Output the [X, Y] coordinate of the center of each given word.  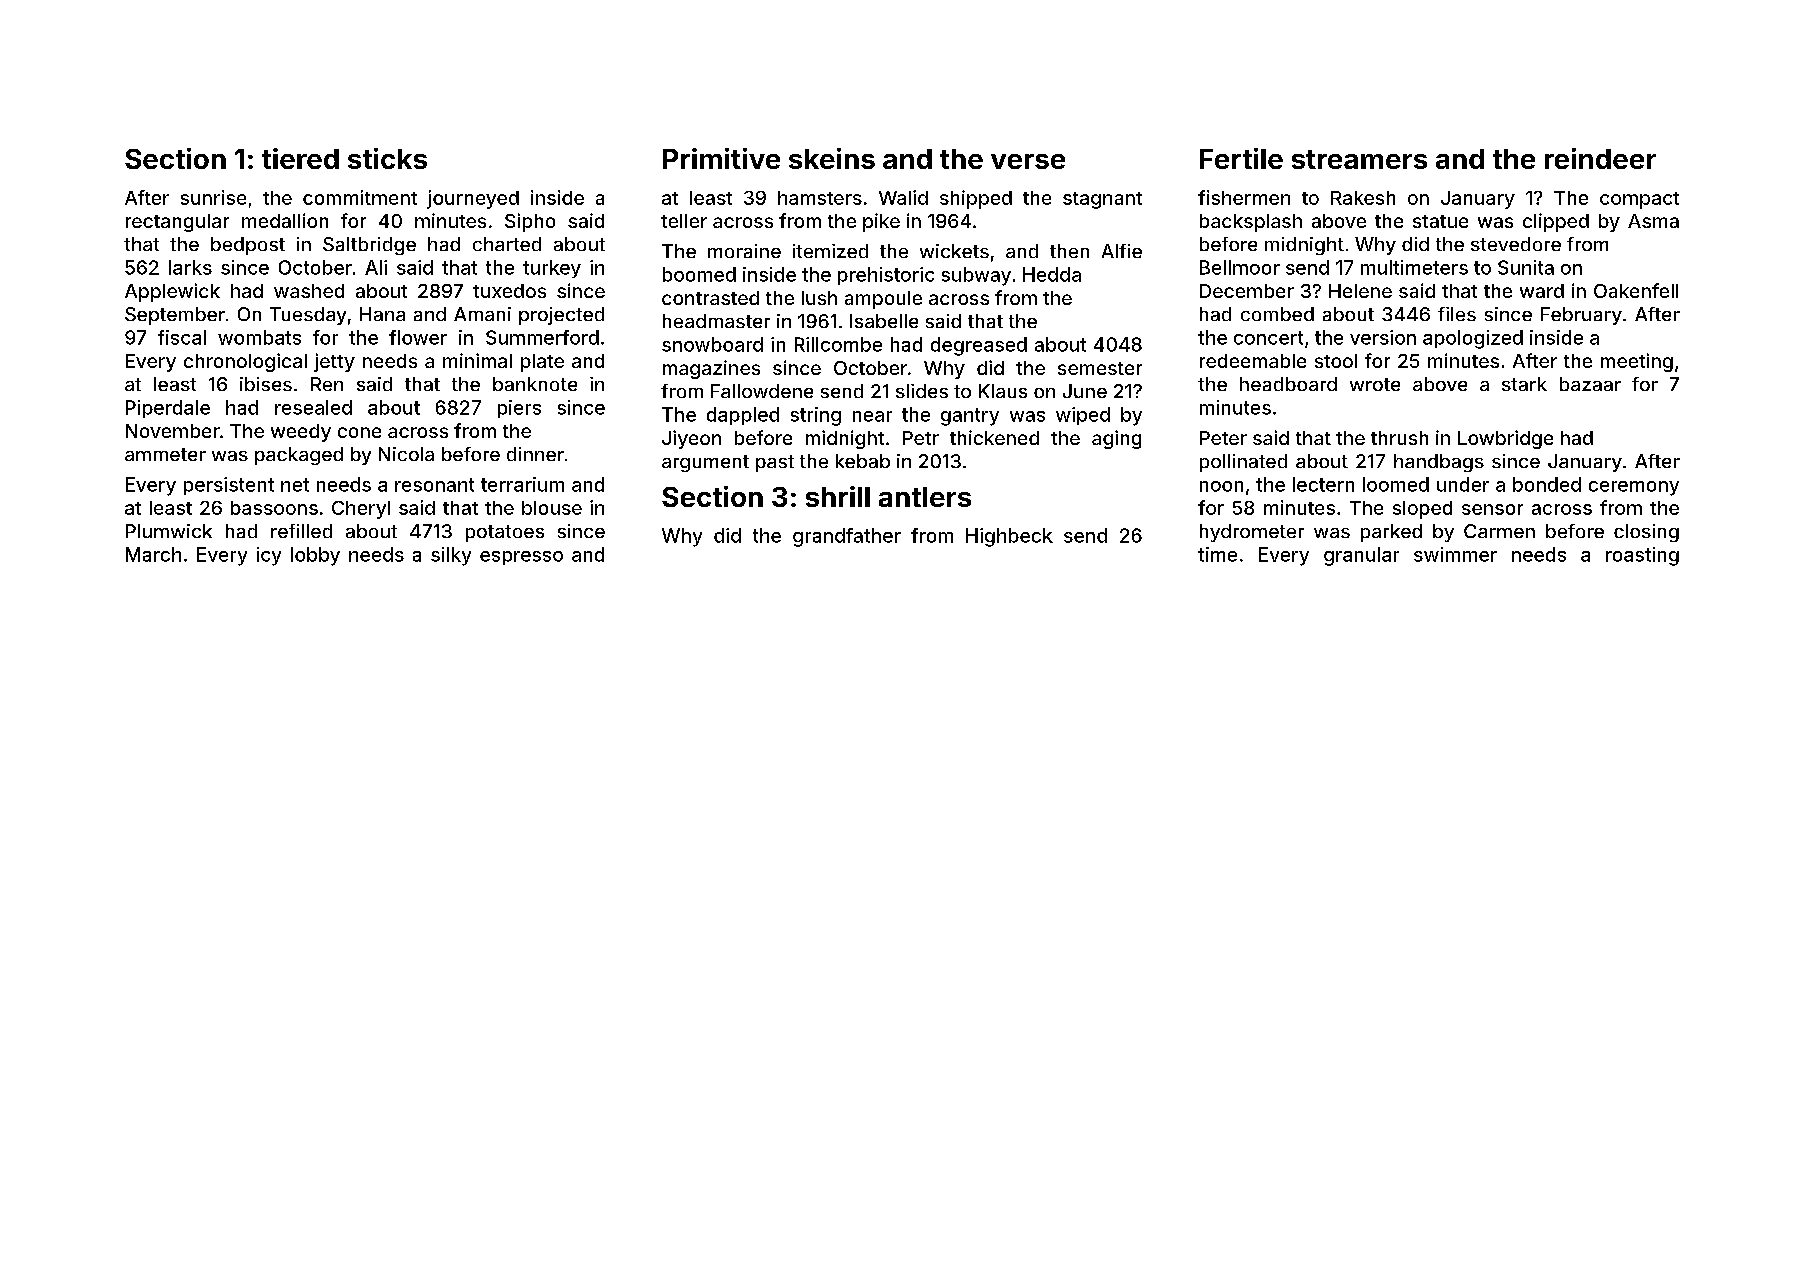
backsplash [1251, 223]
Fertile [1241, 158]
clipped [1556, 222]
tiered [300, 158]
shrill [838, 496]
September [175, 316]
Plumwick [169, 531]
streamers [1359, 159]
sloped [1422, 510]
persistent [229, 486]
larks [190, 267]
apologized [1473, 339]
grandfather [847, 537]
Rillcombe [838, 344]
